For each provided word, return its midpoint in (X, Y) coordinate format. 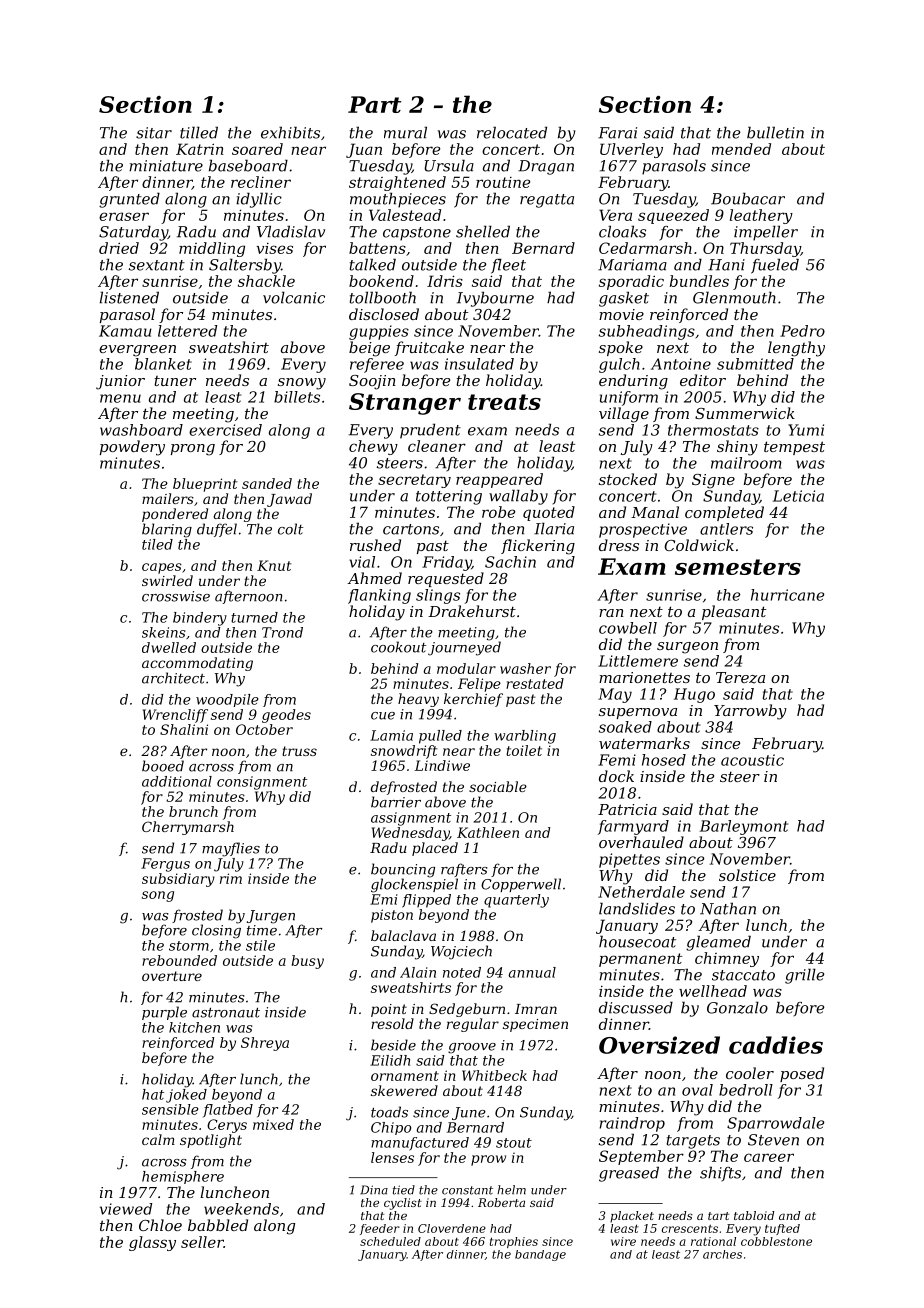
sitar (154, 133)
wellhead (713, 991)
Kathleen (488, 832)
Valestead (405, 215)
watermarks (644, 743)
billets (297, 397)
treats (504, 402)
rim (231, 878)
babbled (218, 1225)
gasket (624, 299)
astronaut (226, 1013)
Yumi (806, 430)
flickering (538, 547)
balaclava (403, 935)
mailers (168, 498)
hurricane (787, 595)
